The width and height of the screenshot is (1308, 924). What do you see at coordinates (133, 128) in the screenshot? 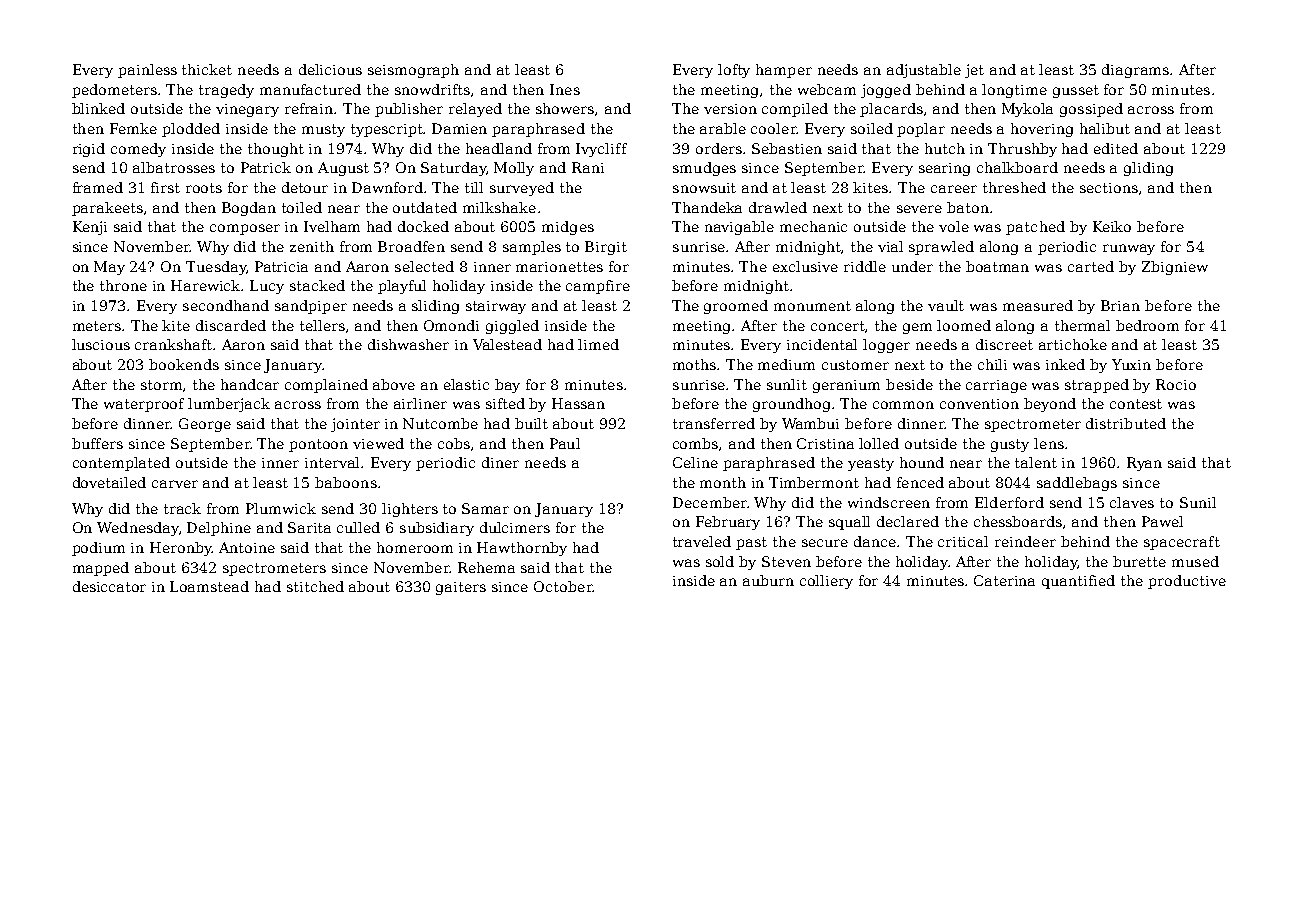
I see `Femke` at bounding box center [133, 128].
